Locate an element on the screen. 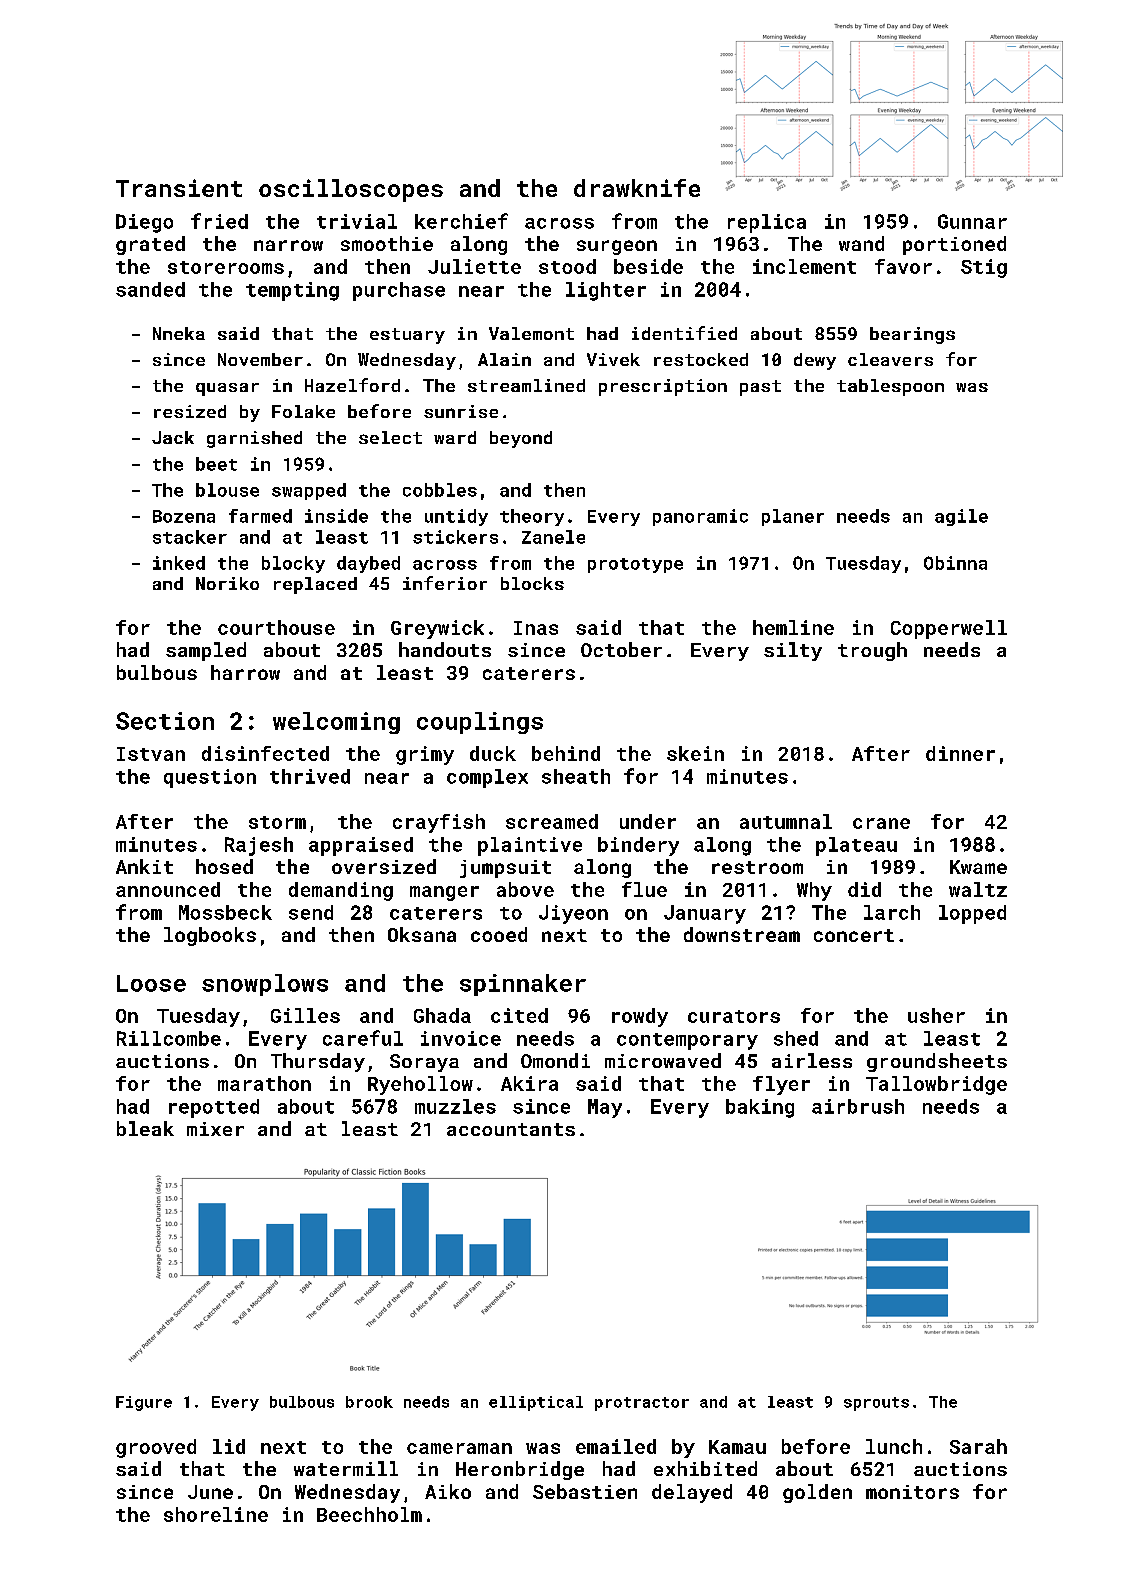 This screenshot has height=1596, width=1123. drawknife is located at coordinates (637, 188).
